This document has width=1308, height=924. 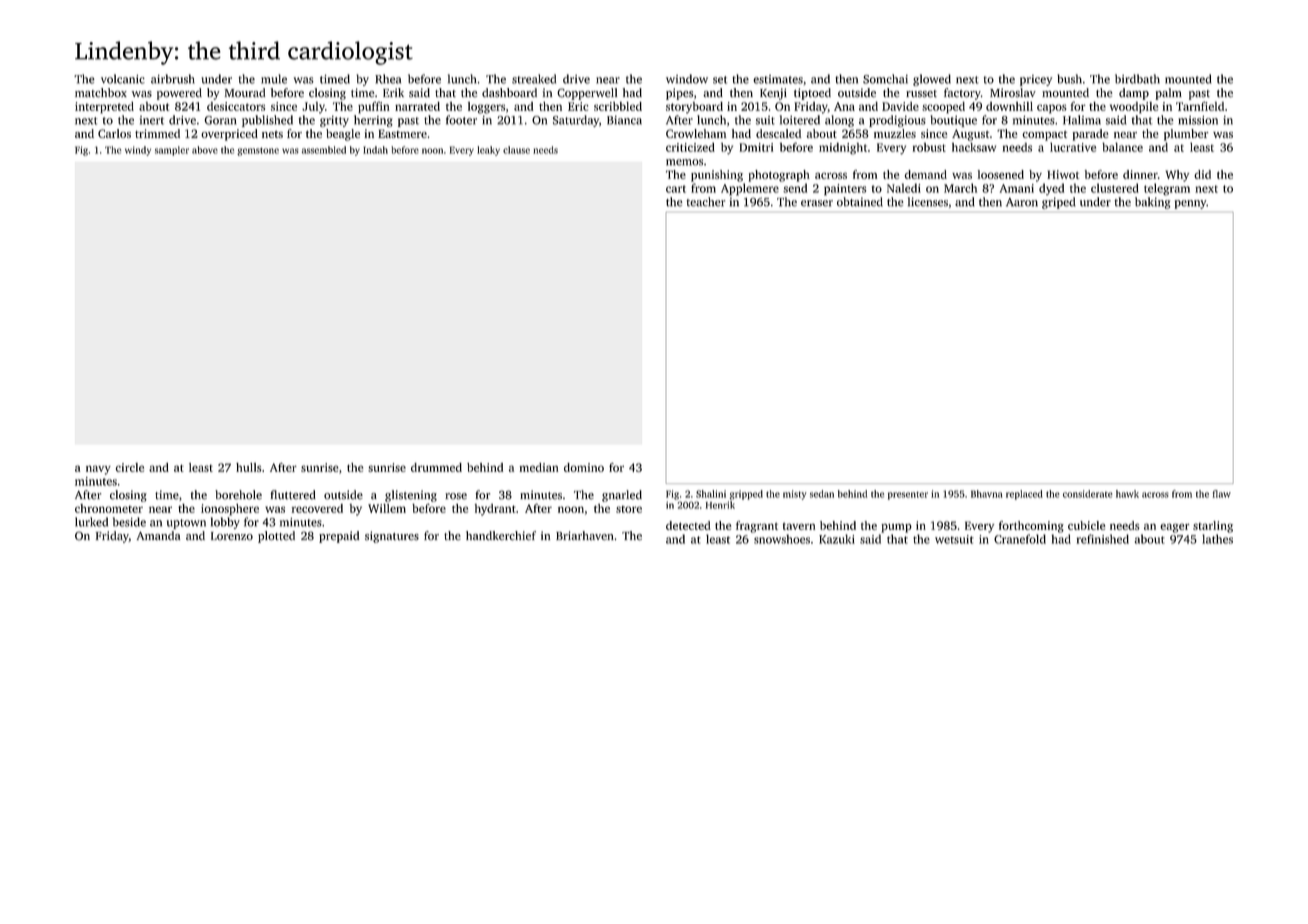 What do you see at coordinates (130, 467) in the document?
I see `circle` at bounding box center [130, 467].
